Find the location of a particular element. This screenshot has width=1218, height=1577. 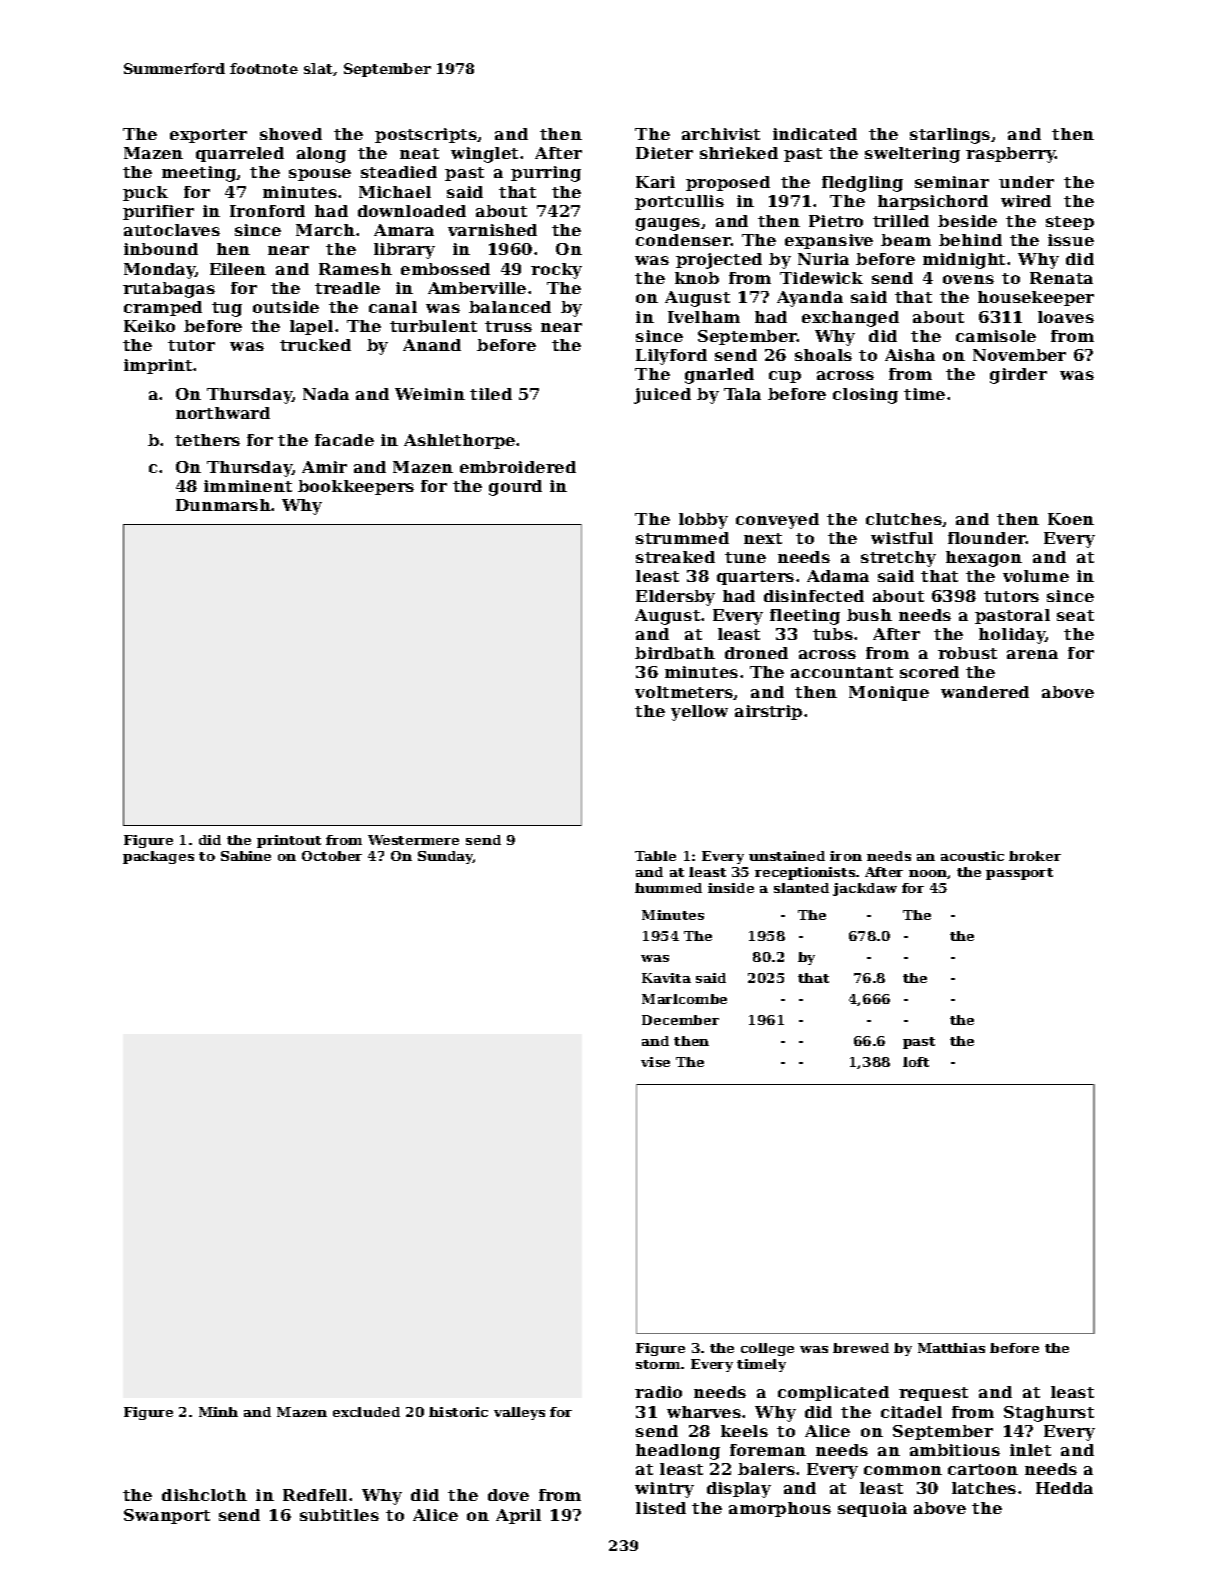

April is located at coordinates (518, 1516).
